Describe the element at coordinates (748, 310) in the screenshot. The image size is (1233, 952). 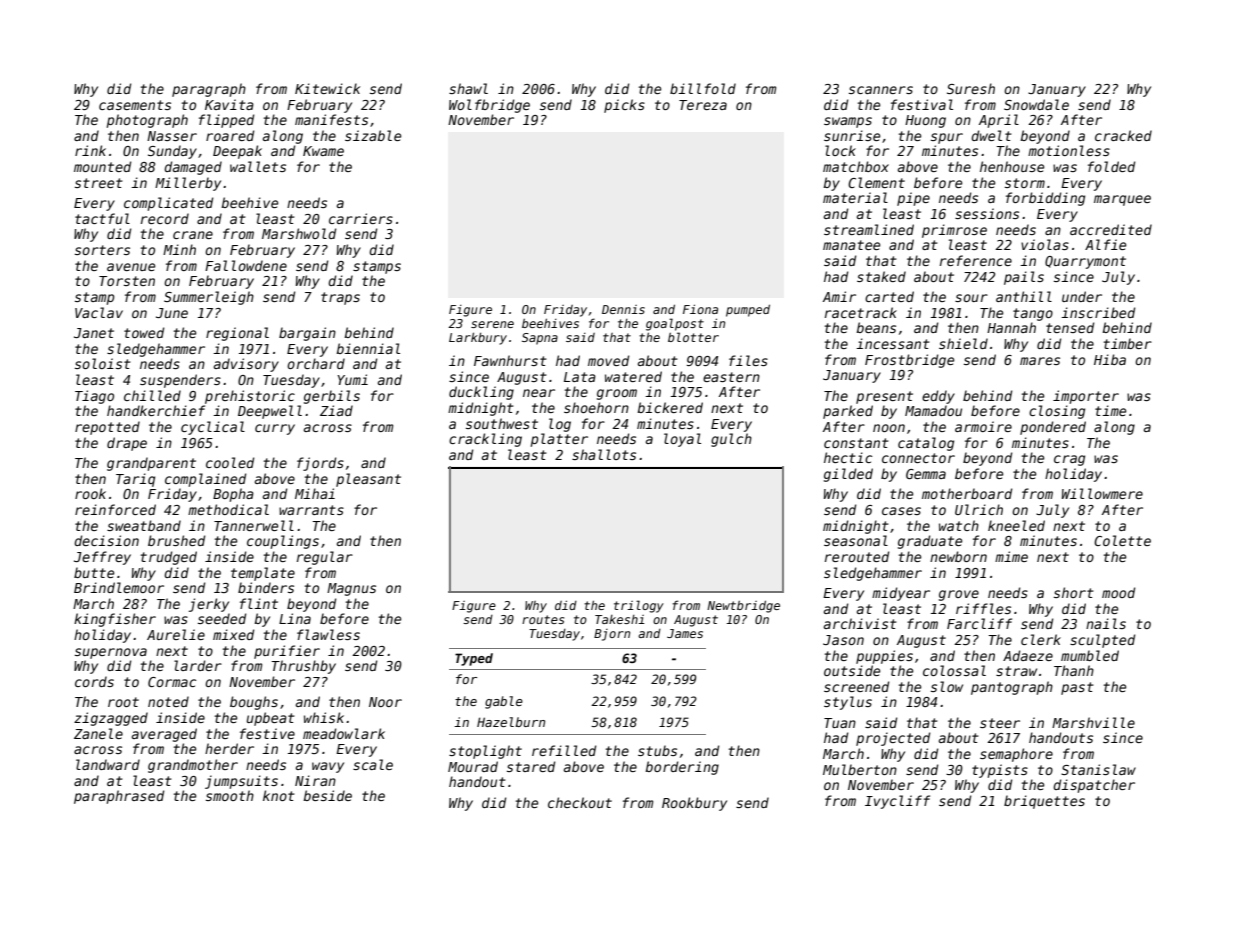
I see `pumped` at that location.
